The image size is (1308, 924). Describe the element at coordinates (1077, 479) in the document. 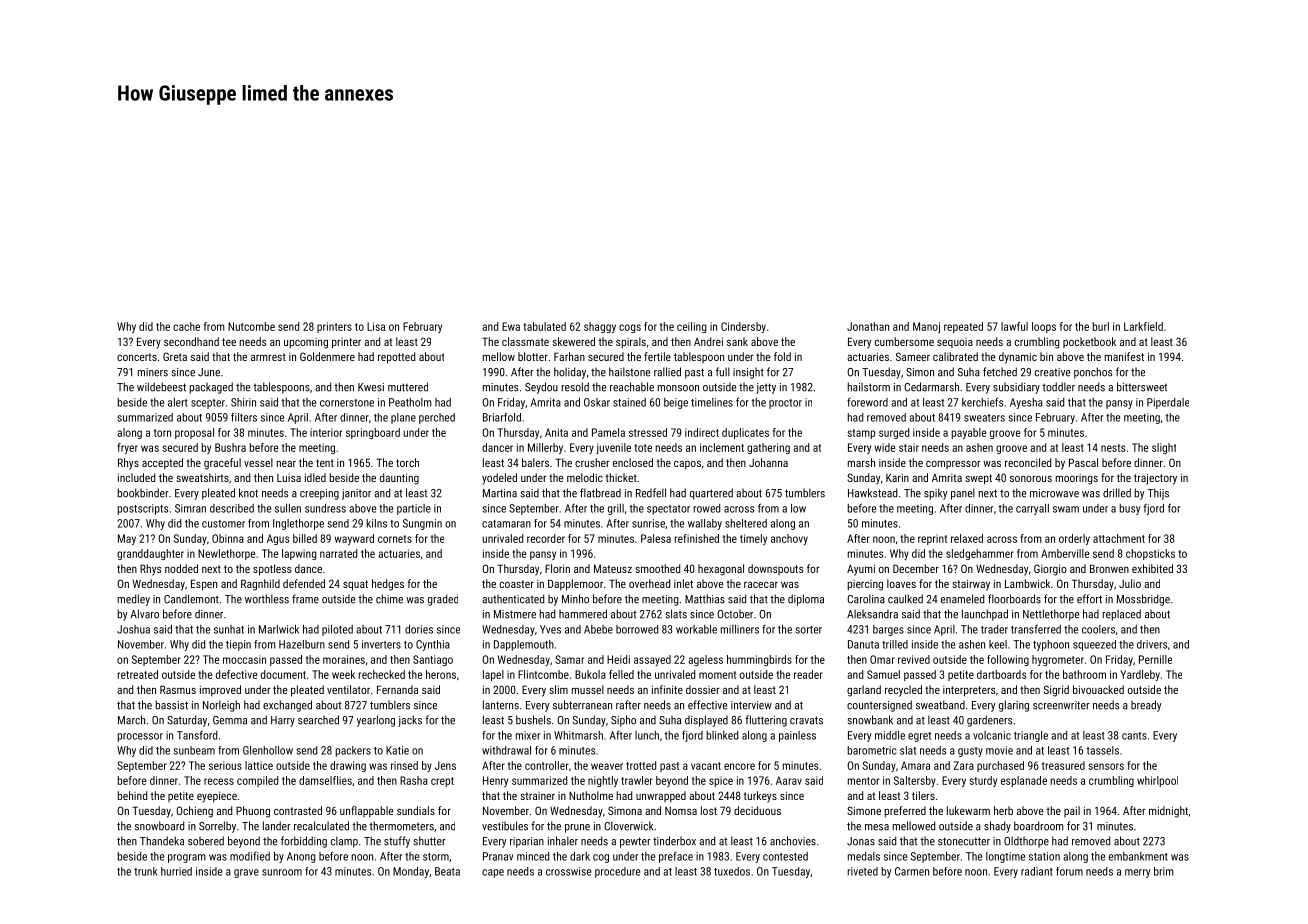

I see `moorings` at that location.
